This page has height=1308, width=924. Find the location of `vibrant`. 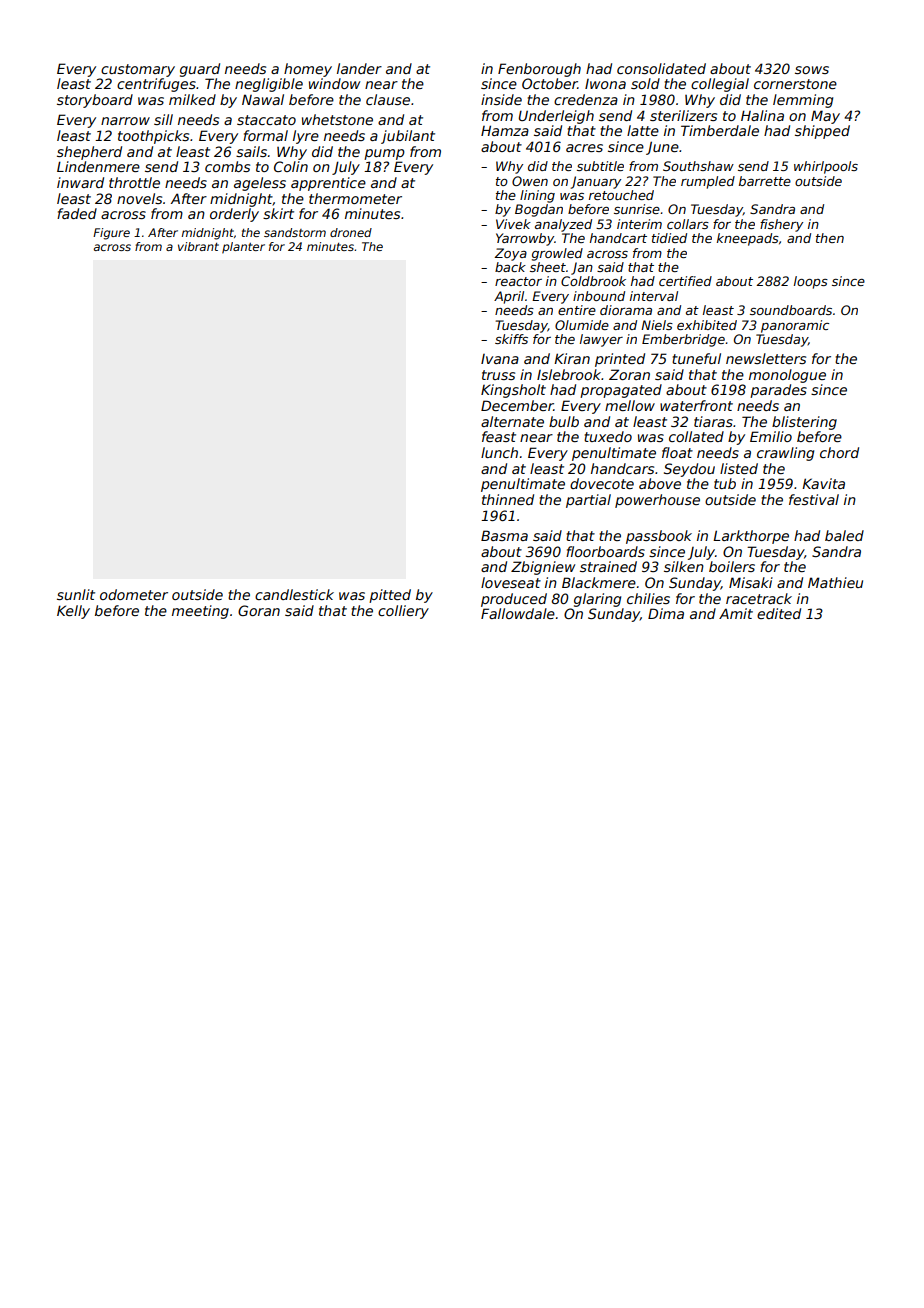

vibrant is located at coordinates (198, 246).
